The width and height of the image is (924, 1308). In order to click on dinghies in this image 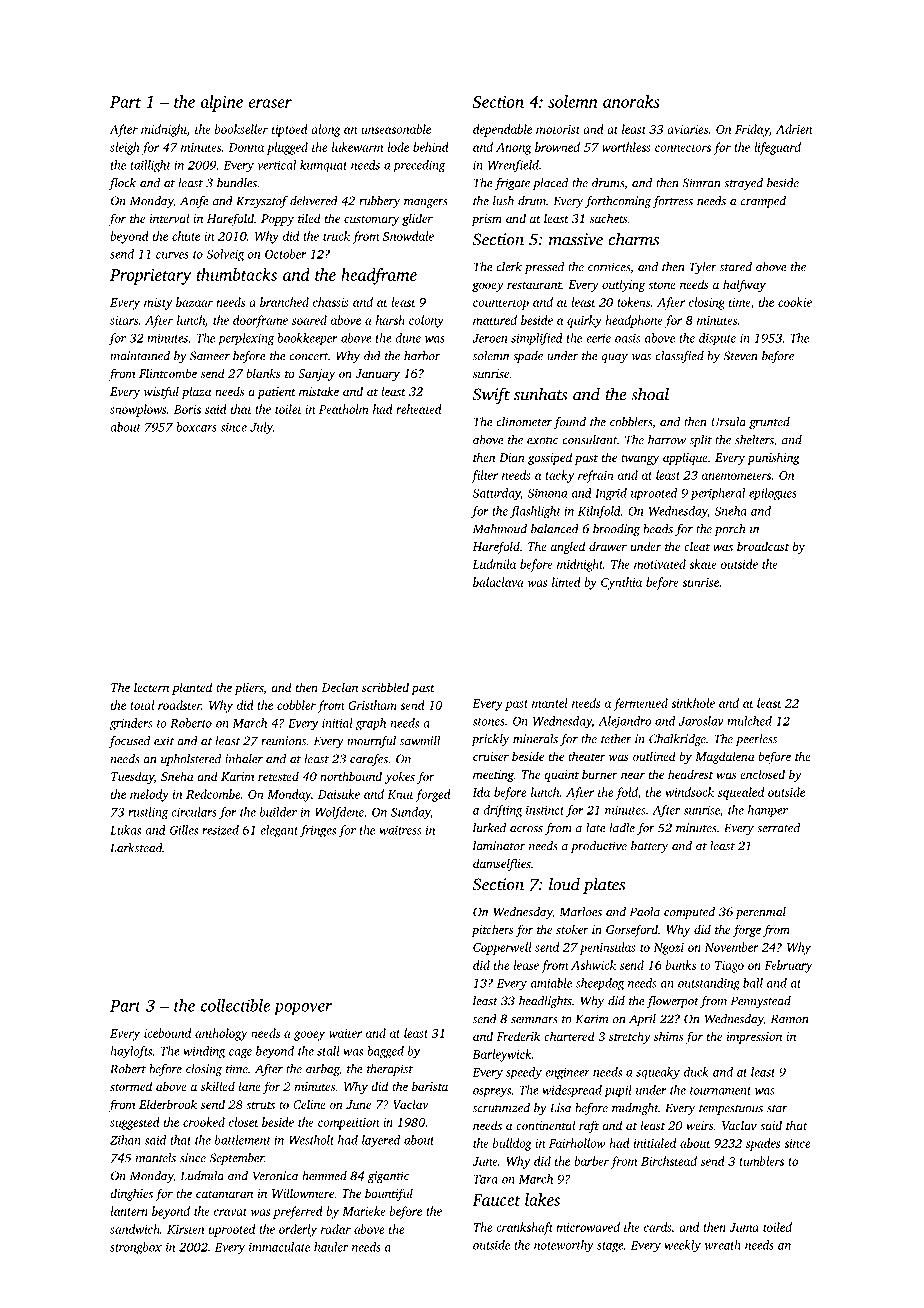, I will do `click(131, 1194)`.
